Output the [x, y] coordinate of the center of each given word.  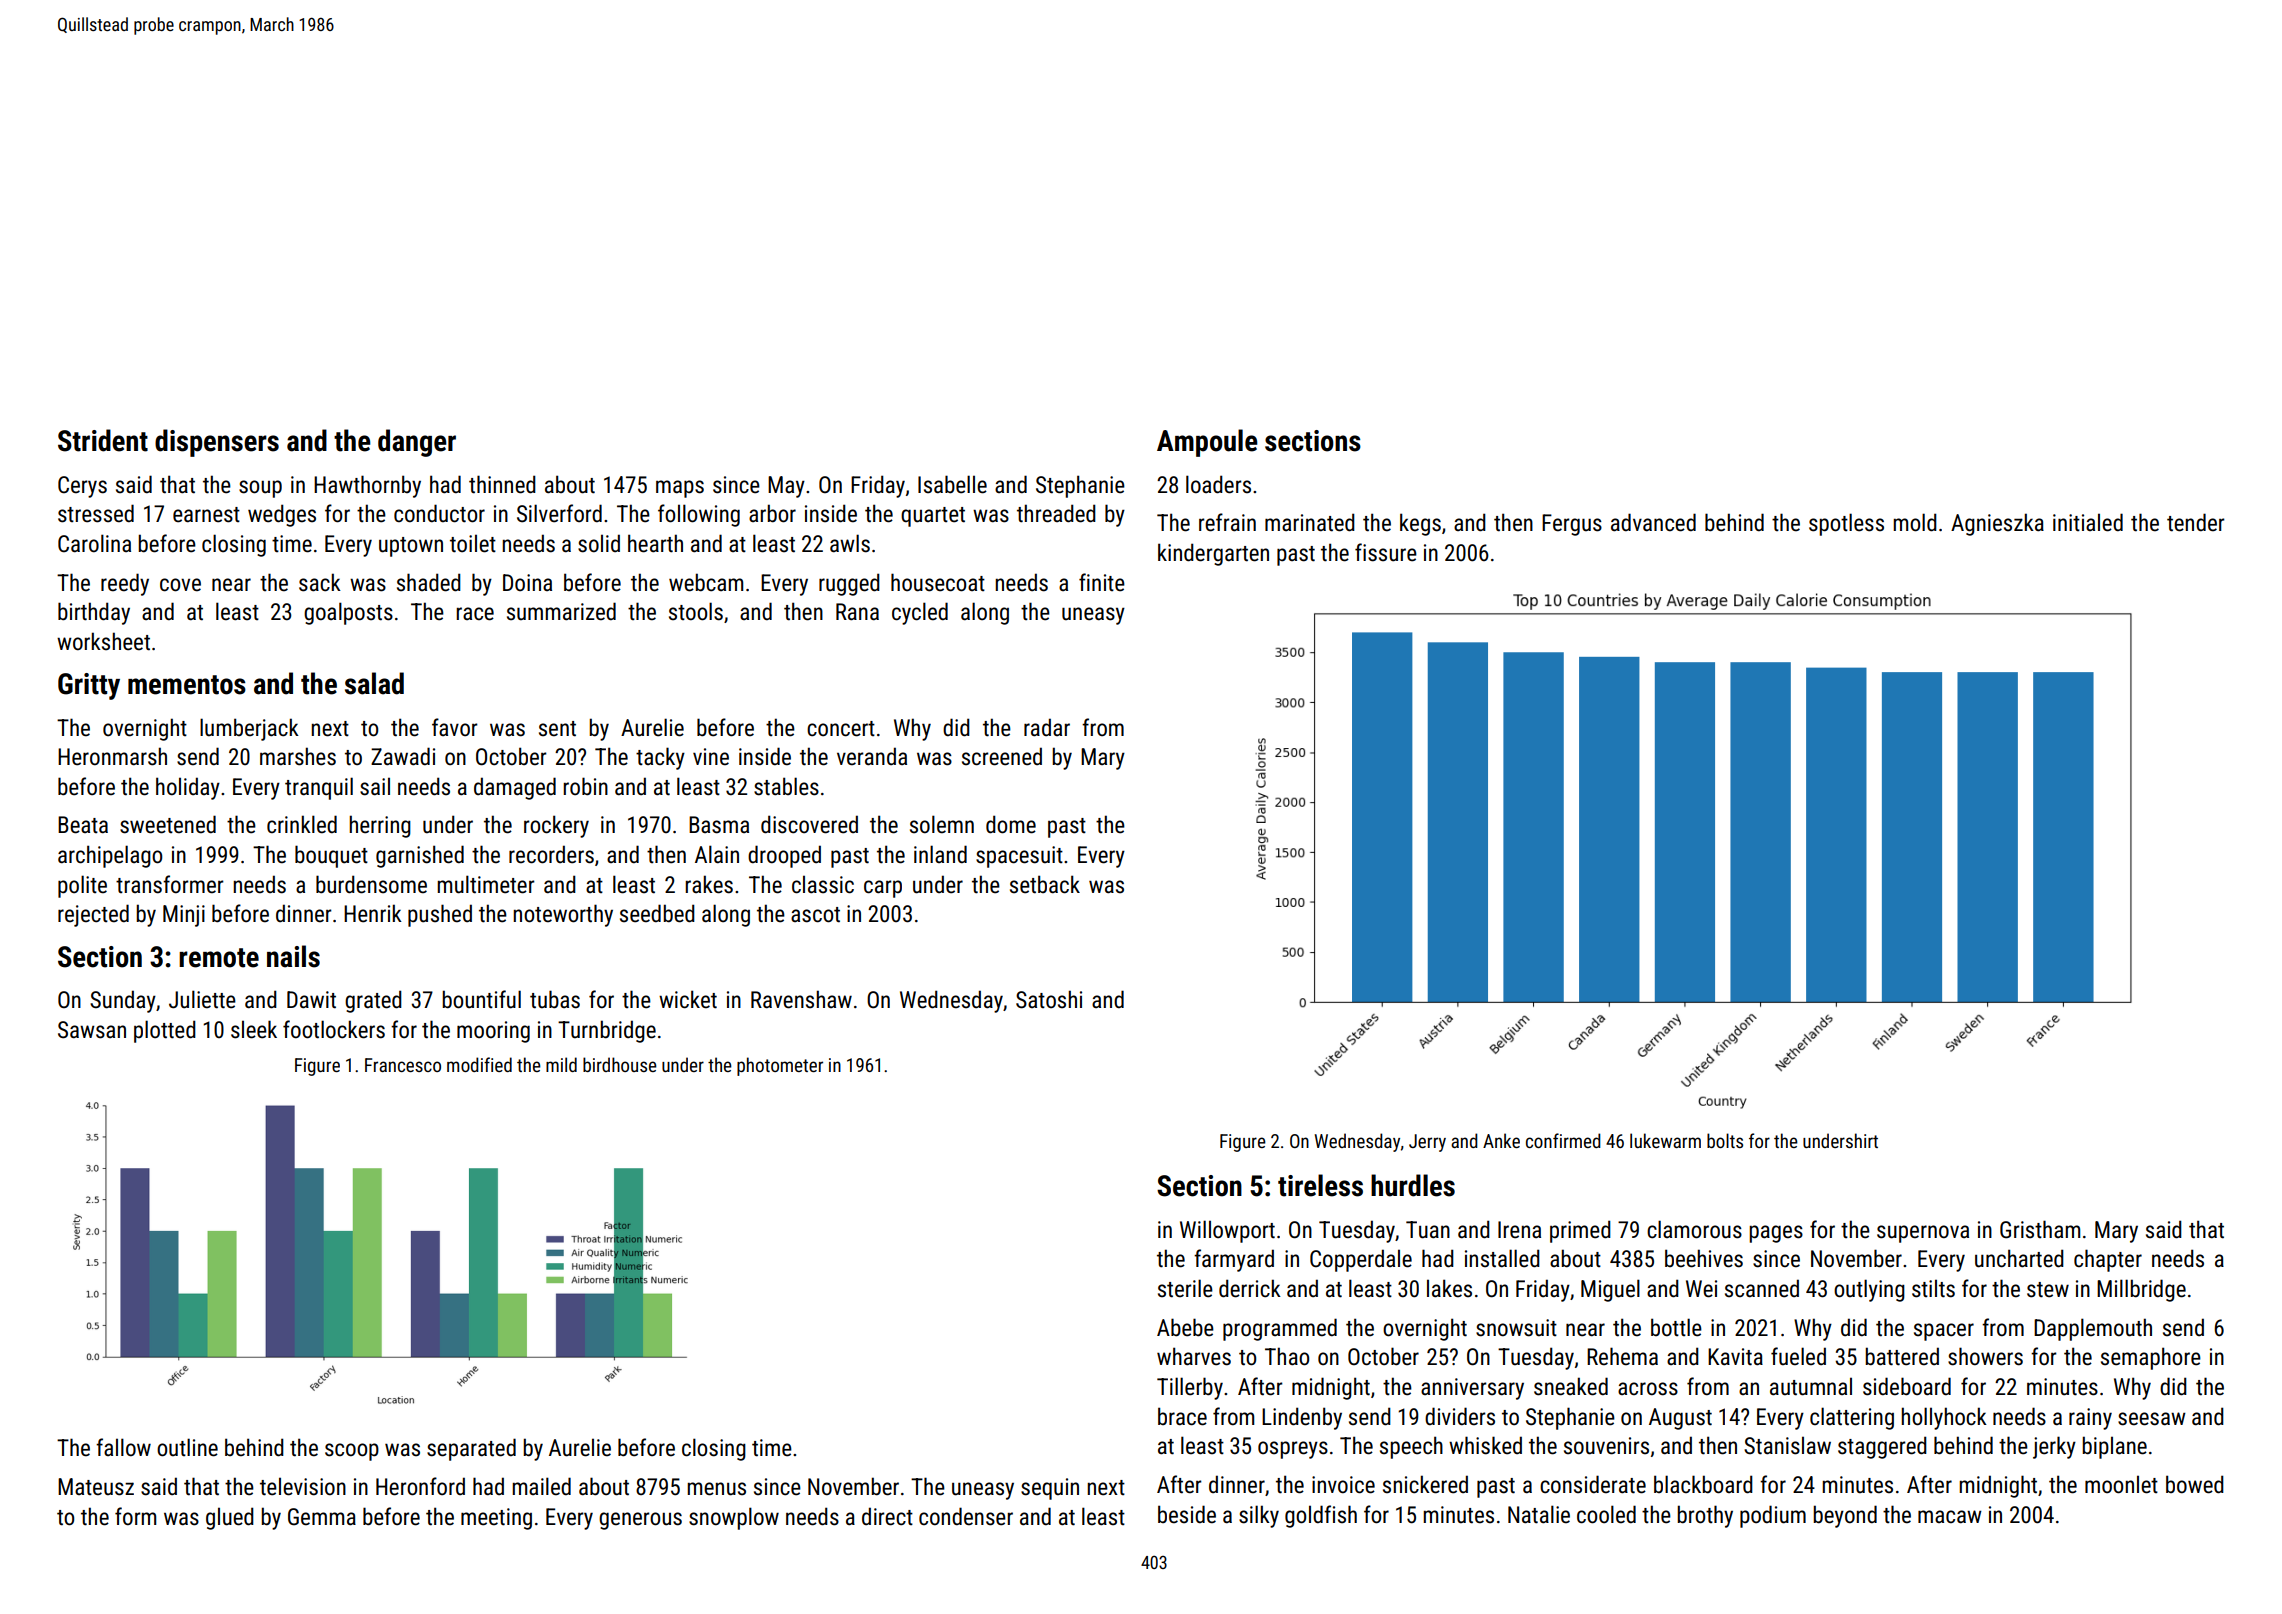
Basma [719, 825]
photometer [780, 1066]
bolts [1725, 1140]
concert [841, 729]
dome [1011, 824]
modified [479, 1064]
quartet [933, 517]
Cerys [82, 487]
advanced [1653, 522]
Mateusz [96, 1487]
